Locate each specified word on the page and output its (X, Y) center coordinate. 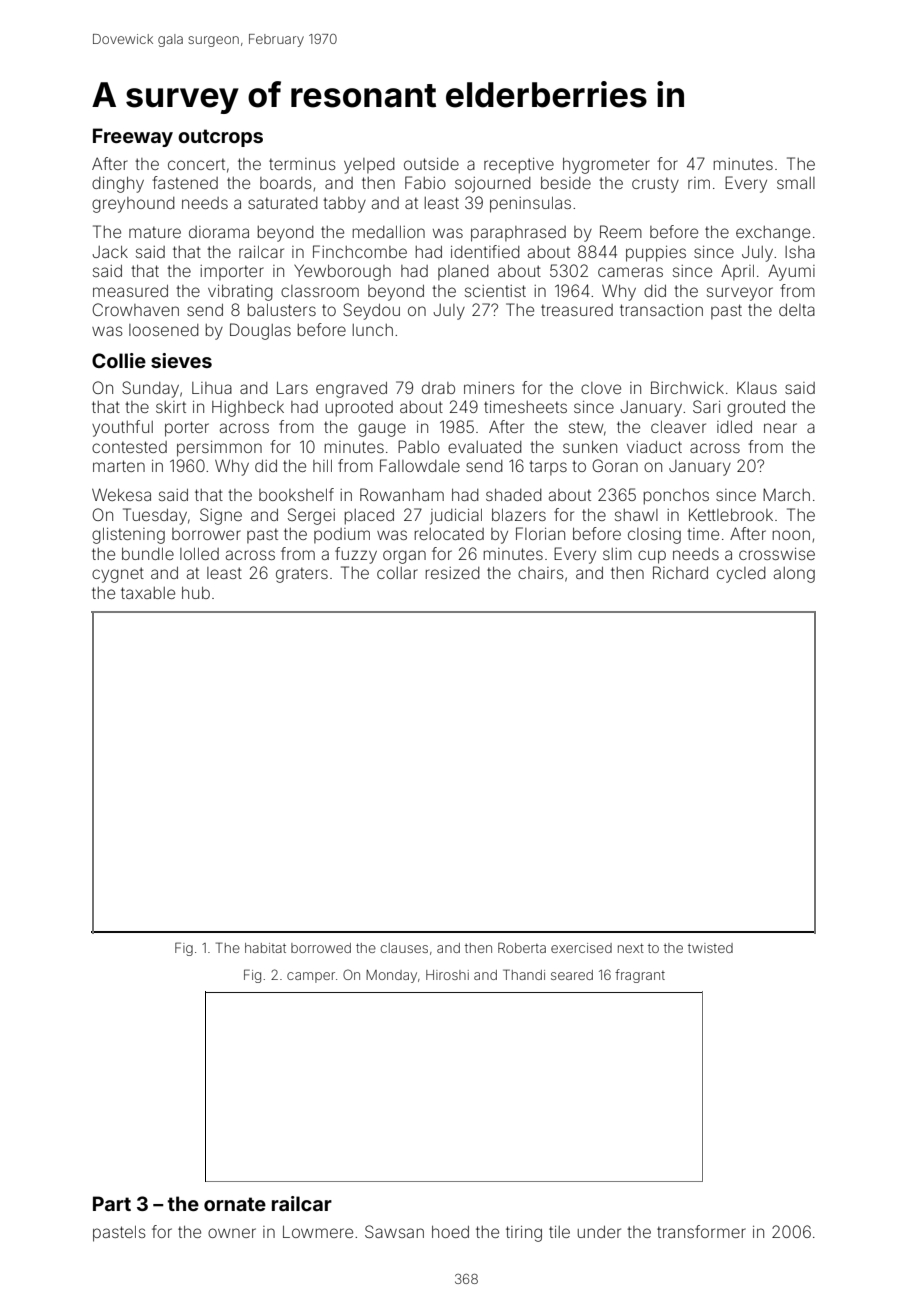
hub (196, 593)
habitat (265, 948)
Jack (110, 252)
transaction (661, 310)
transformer (701, 1231)
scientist (495, 291)
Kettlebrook (731, 514)
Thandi (524, 974)
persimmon (219, 449)
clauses (404, 948)
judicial (456, 517)
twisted (710, 948)
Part (112, 1203)
